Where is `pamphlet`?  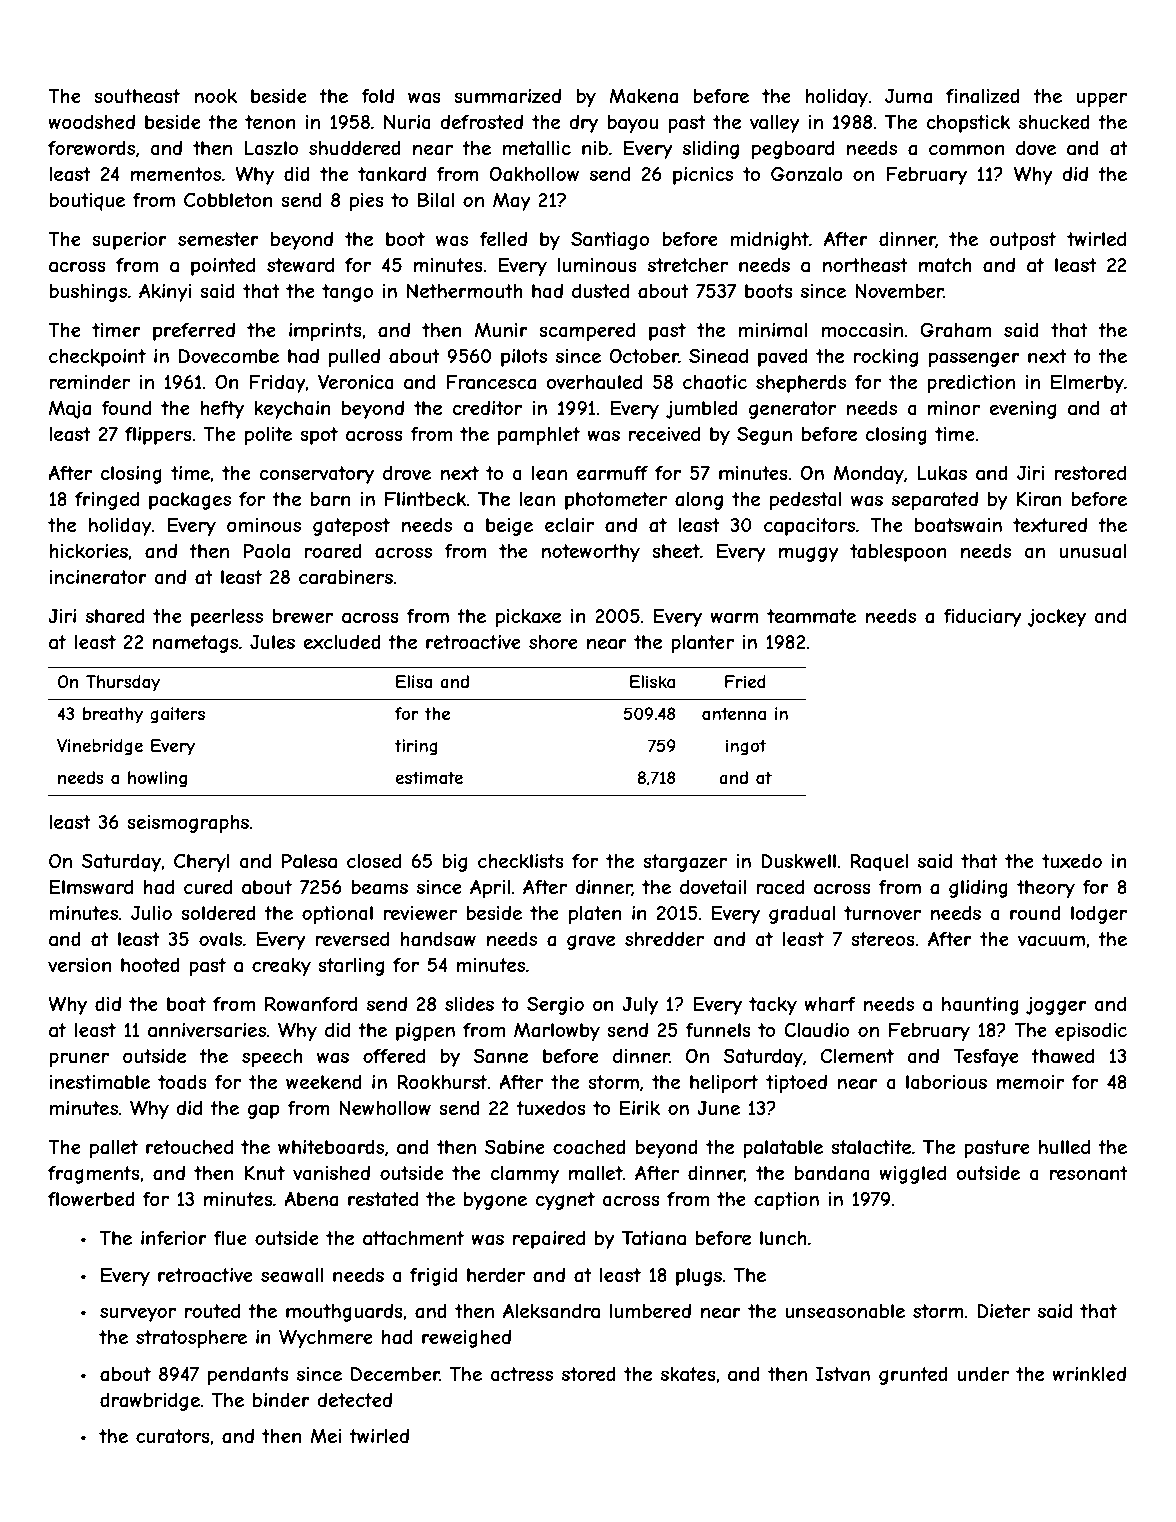 pamphlet is located at coordinates (539, 436).
